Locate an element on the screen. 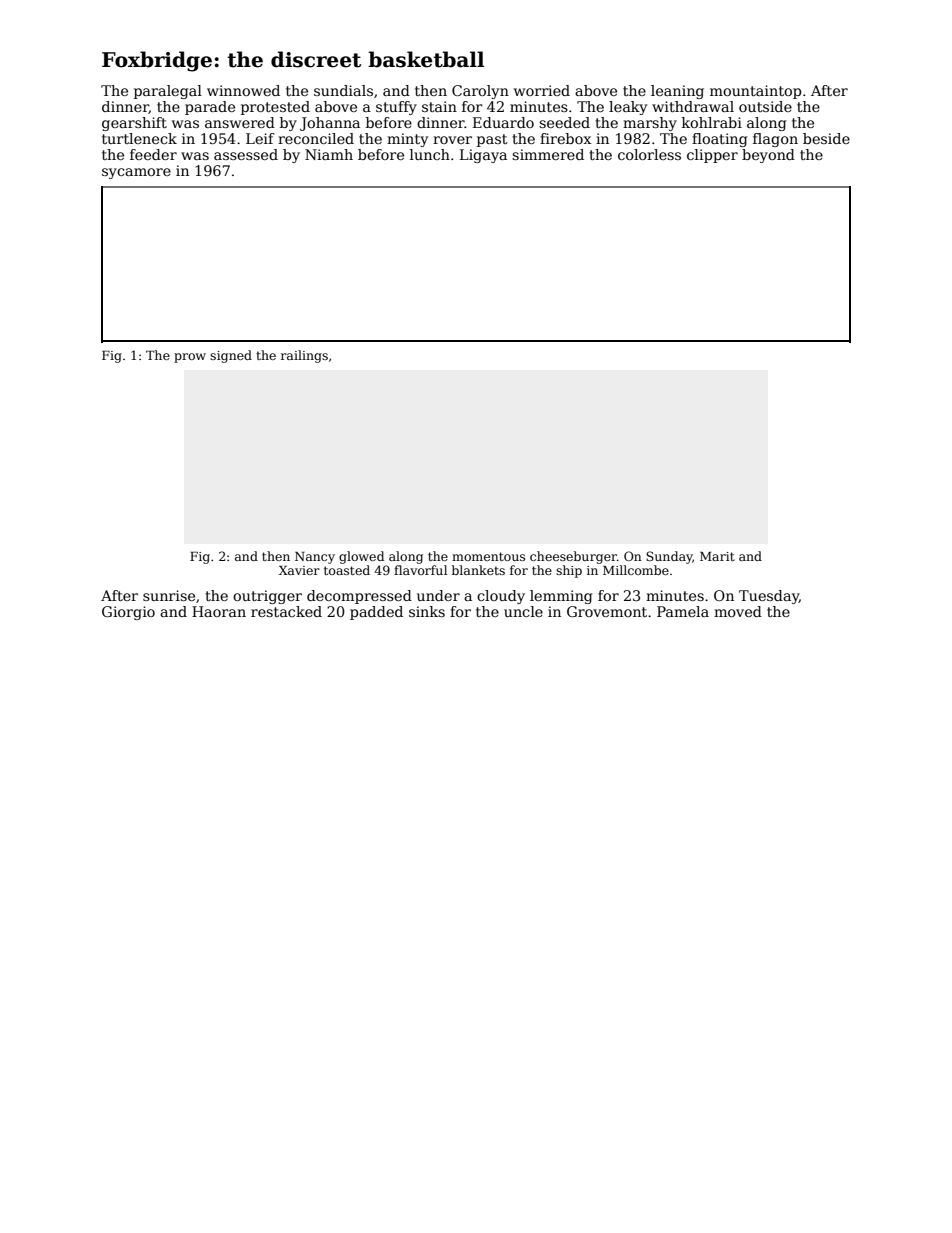  cheeseburger is located at coordinates (573, 557).
